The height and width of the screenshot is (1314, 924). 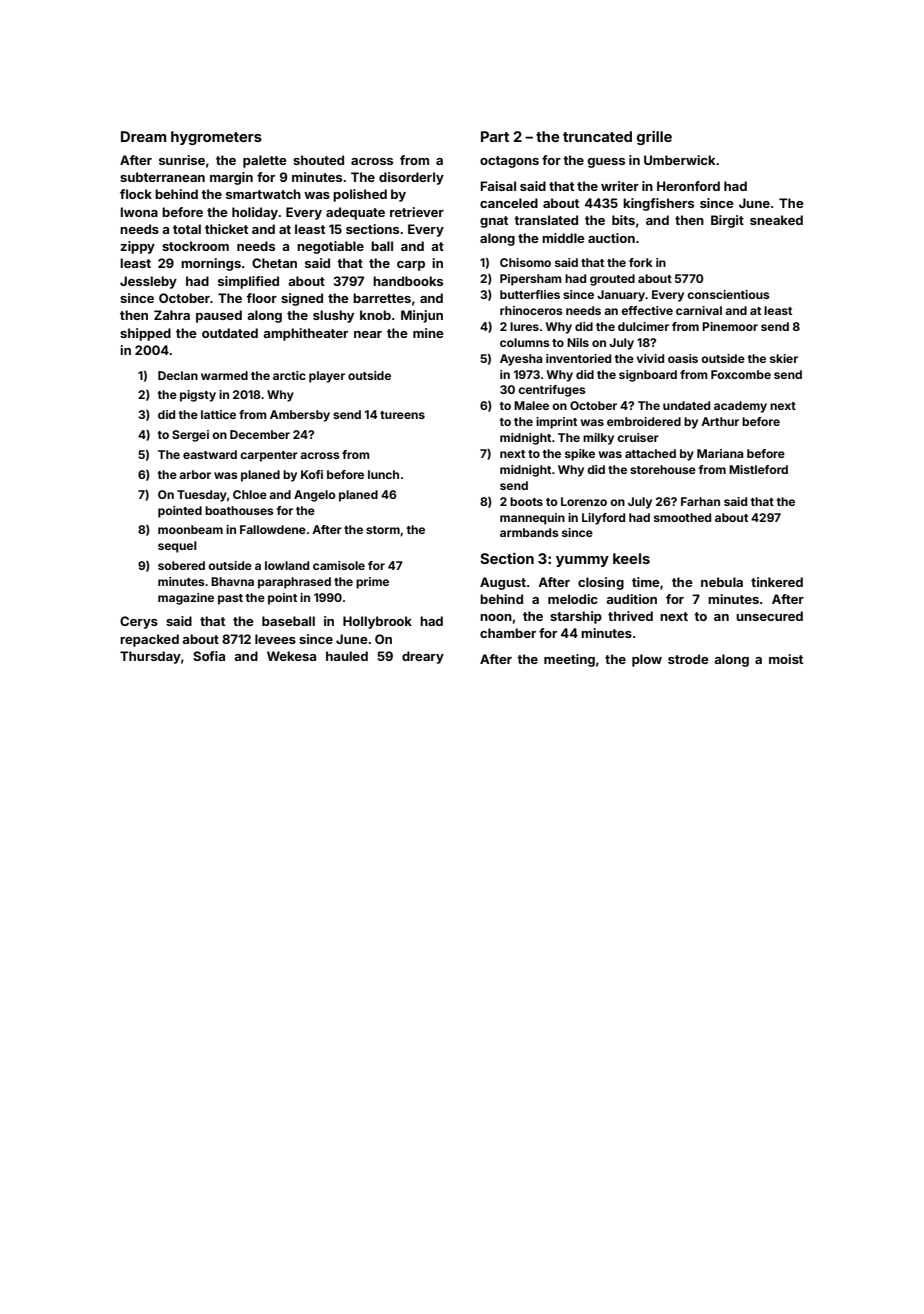 What do you see at coordinates (275, 639) in the screenshot?
I see `levees` at bounding box center [275, 639].
